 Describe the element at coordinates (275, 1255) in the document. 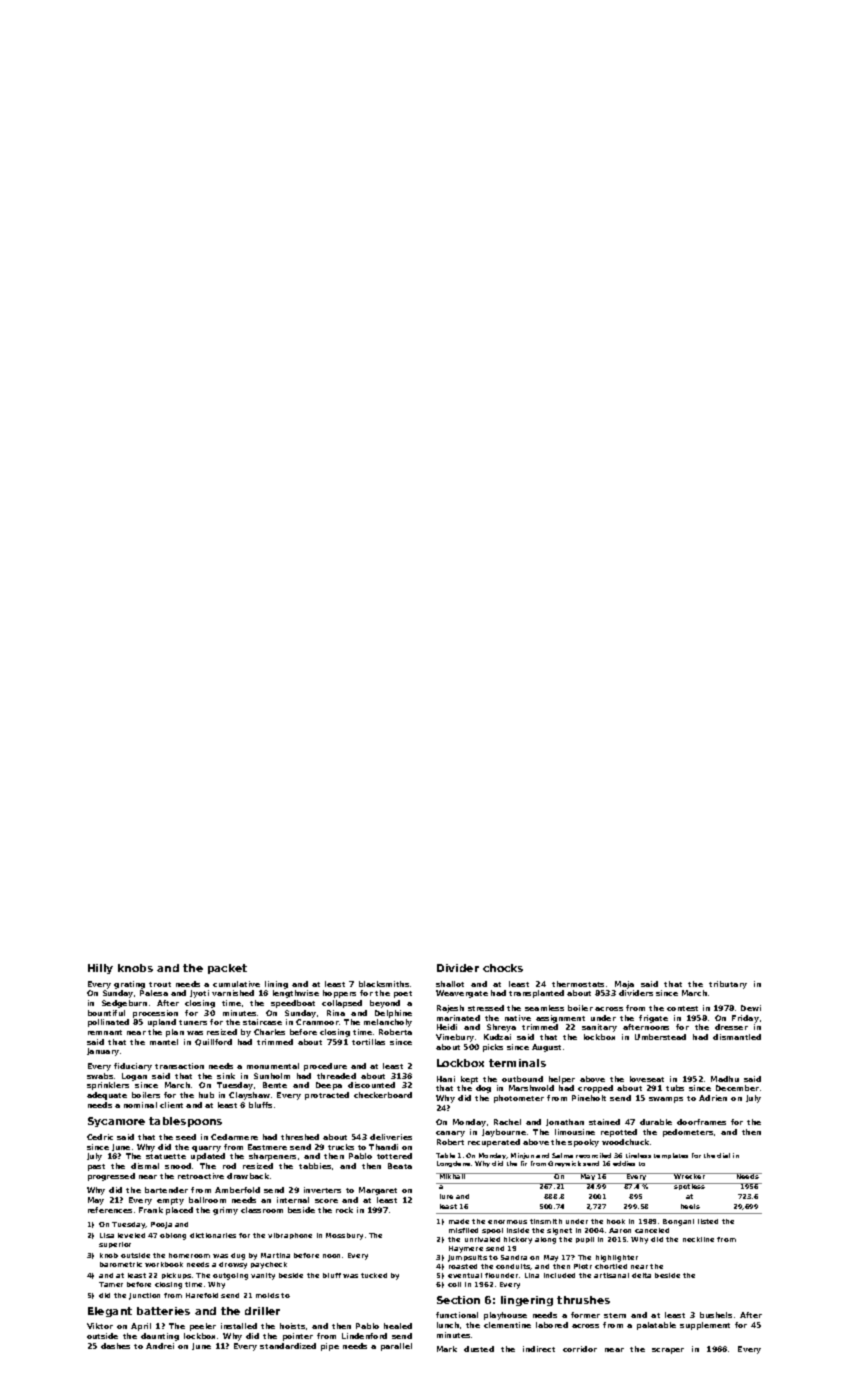

I see `Martina` at that location.
